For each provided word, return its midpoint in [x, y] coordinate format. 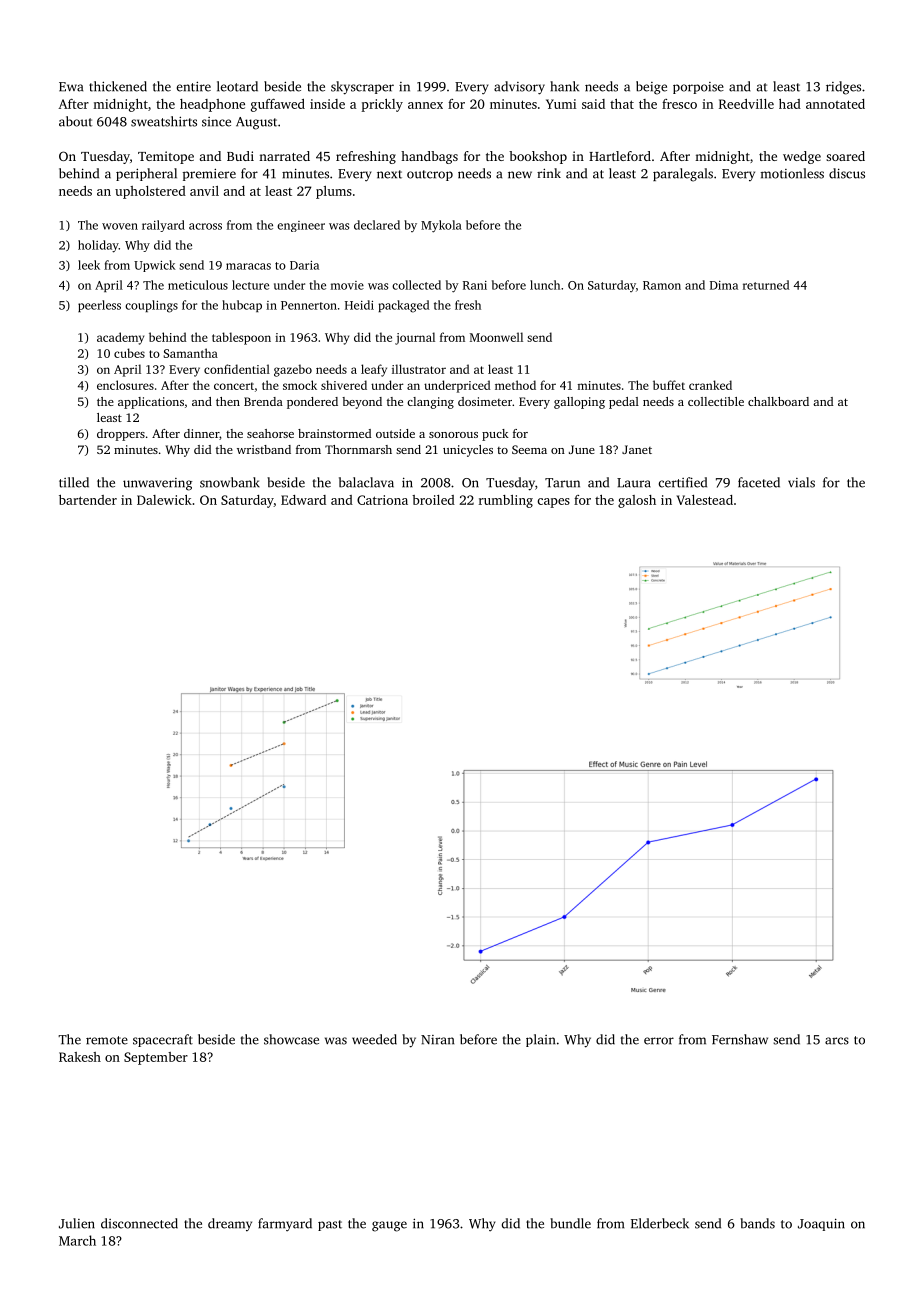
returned [766, 285]
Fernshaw [740, 1039]
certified [683, 482]
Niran [437, 1040]
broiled [433, 500]
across [205, 226]
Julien [77, 1223]
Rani [475, 285]
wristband [264, 449]
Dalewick [164, 500]
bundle [570, 1223]
